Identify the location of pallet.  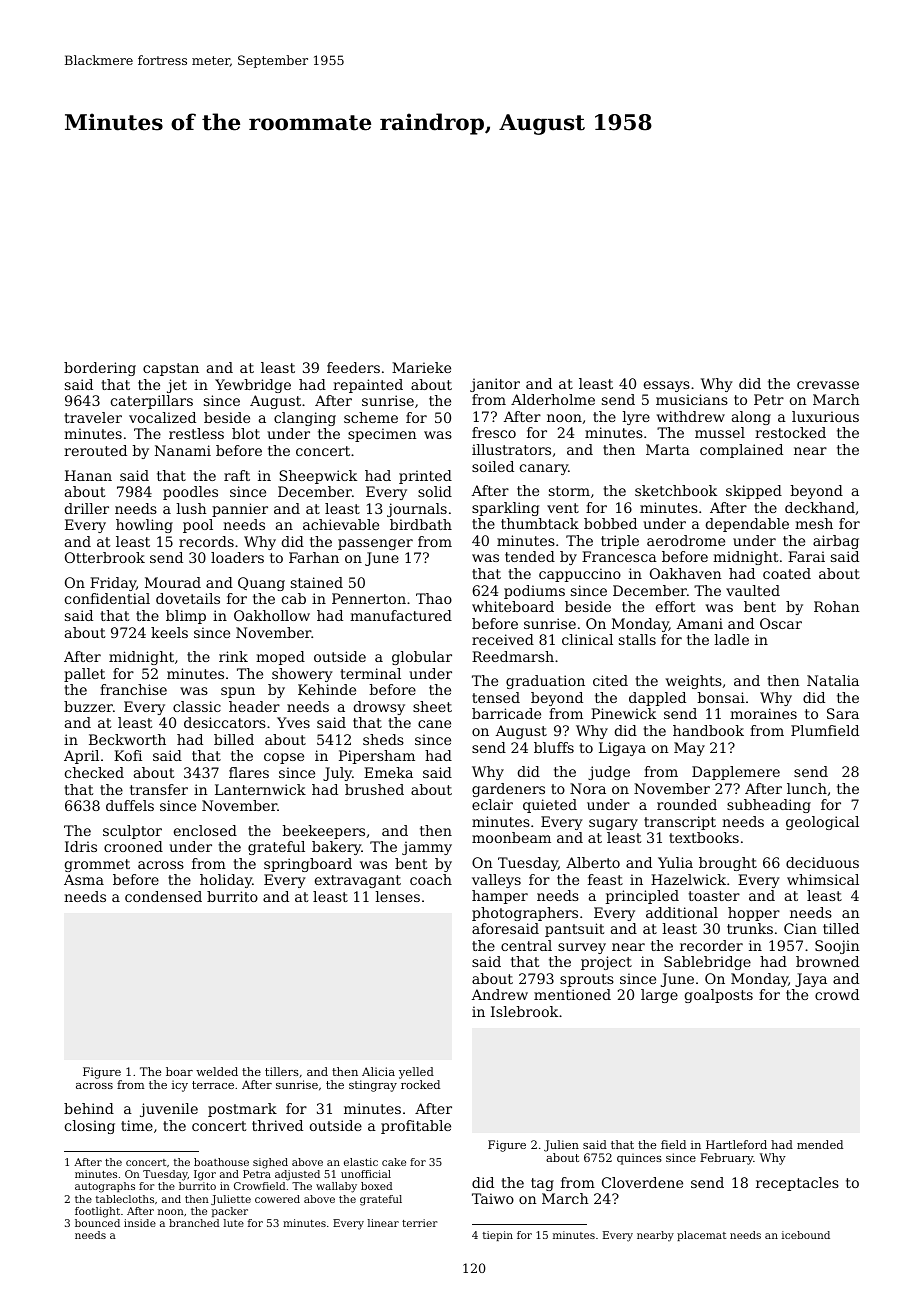
(84, 675).
